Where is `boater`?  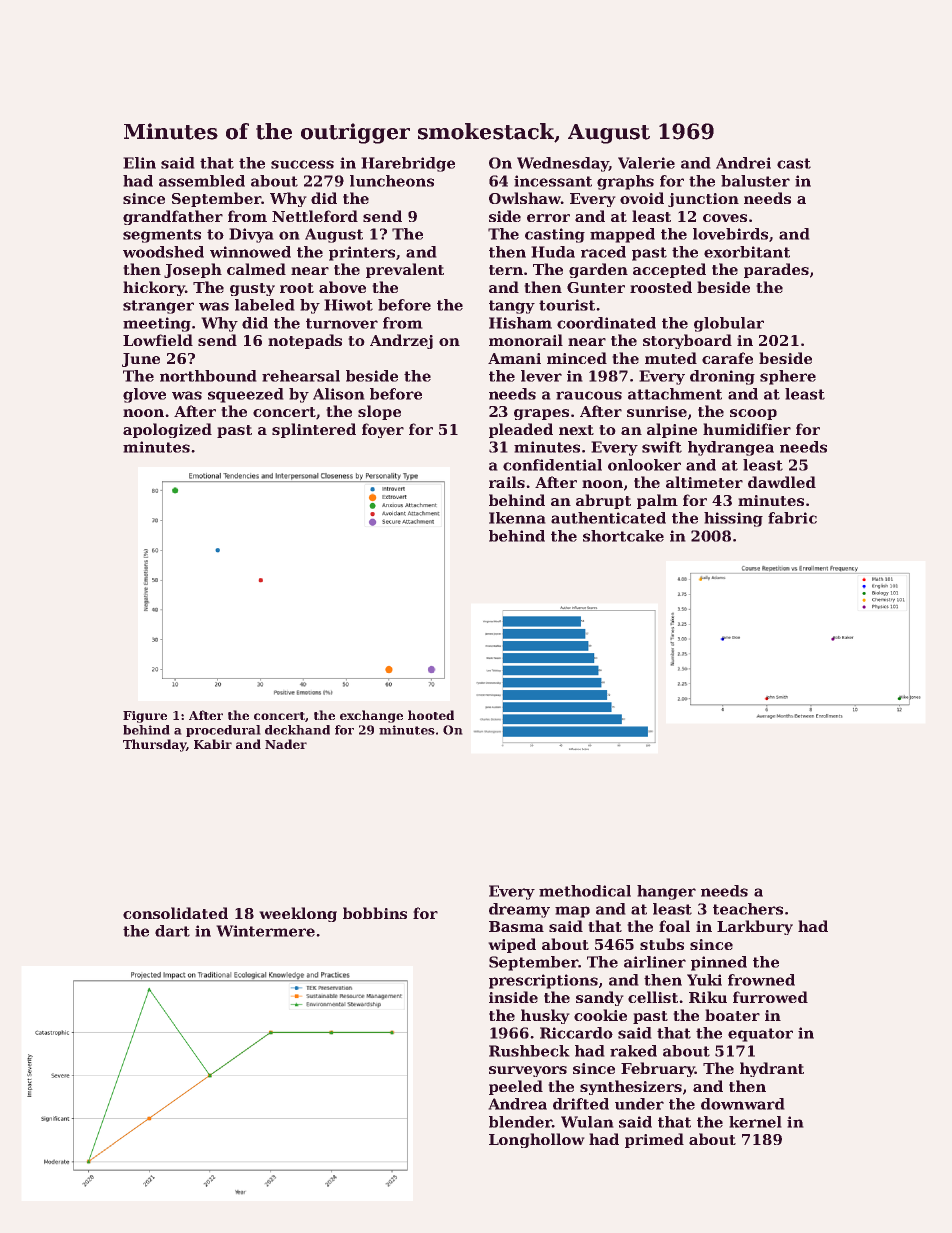 boater is located at coordinates (732, 1015).
